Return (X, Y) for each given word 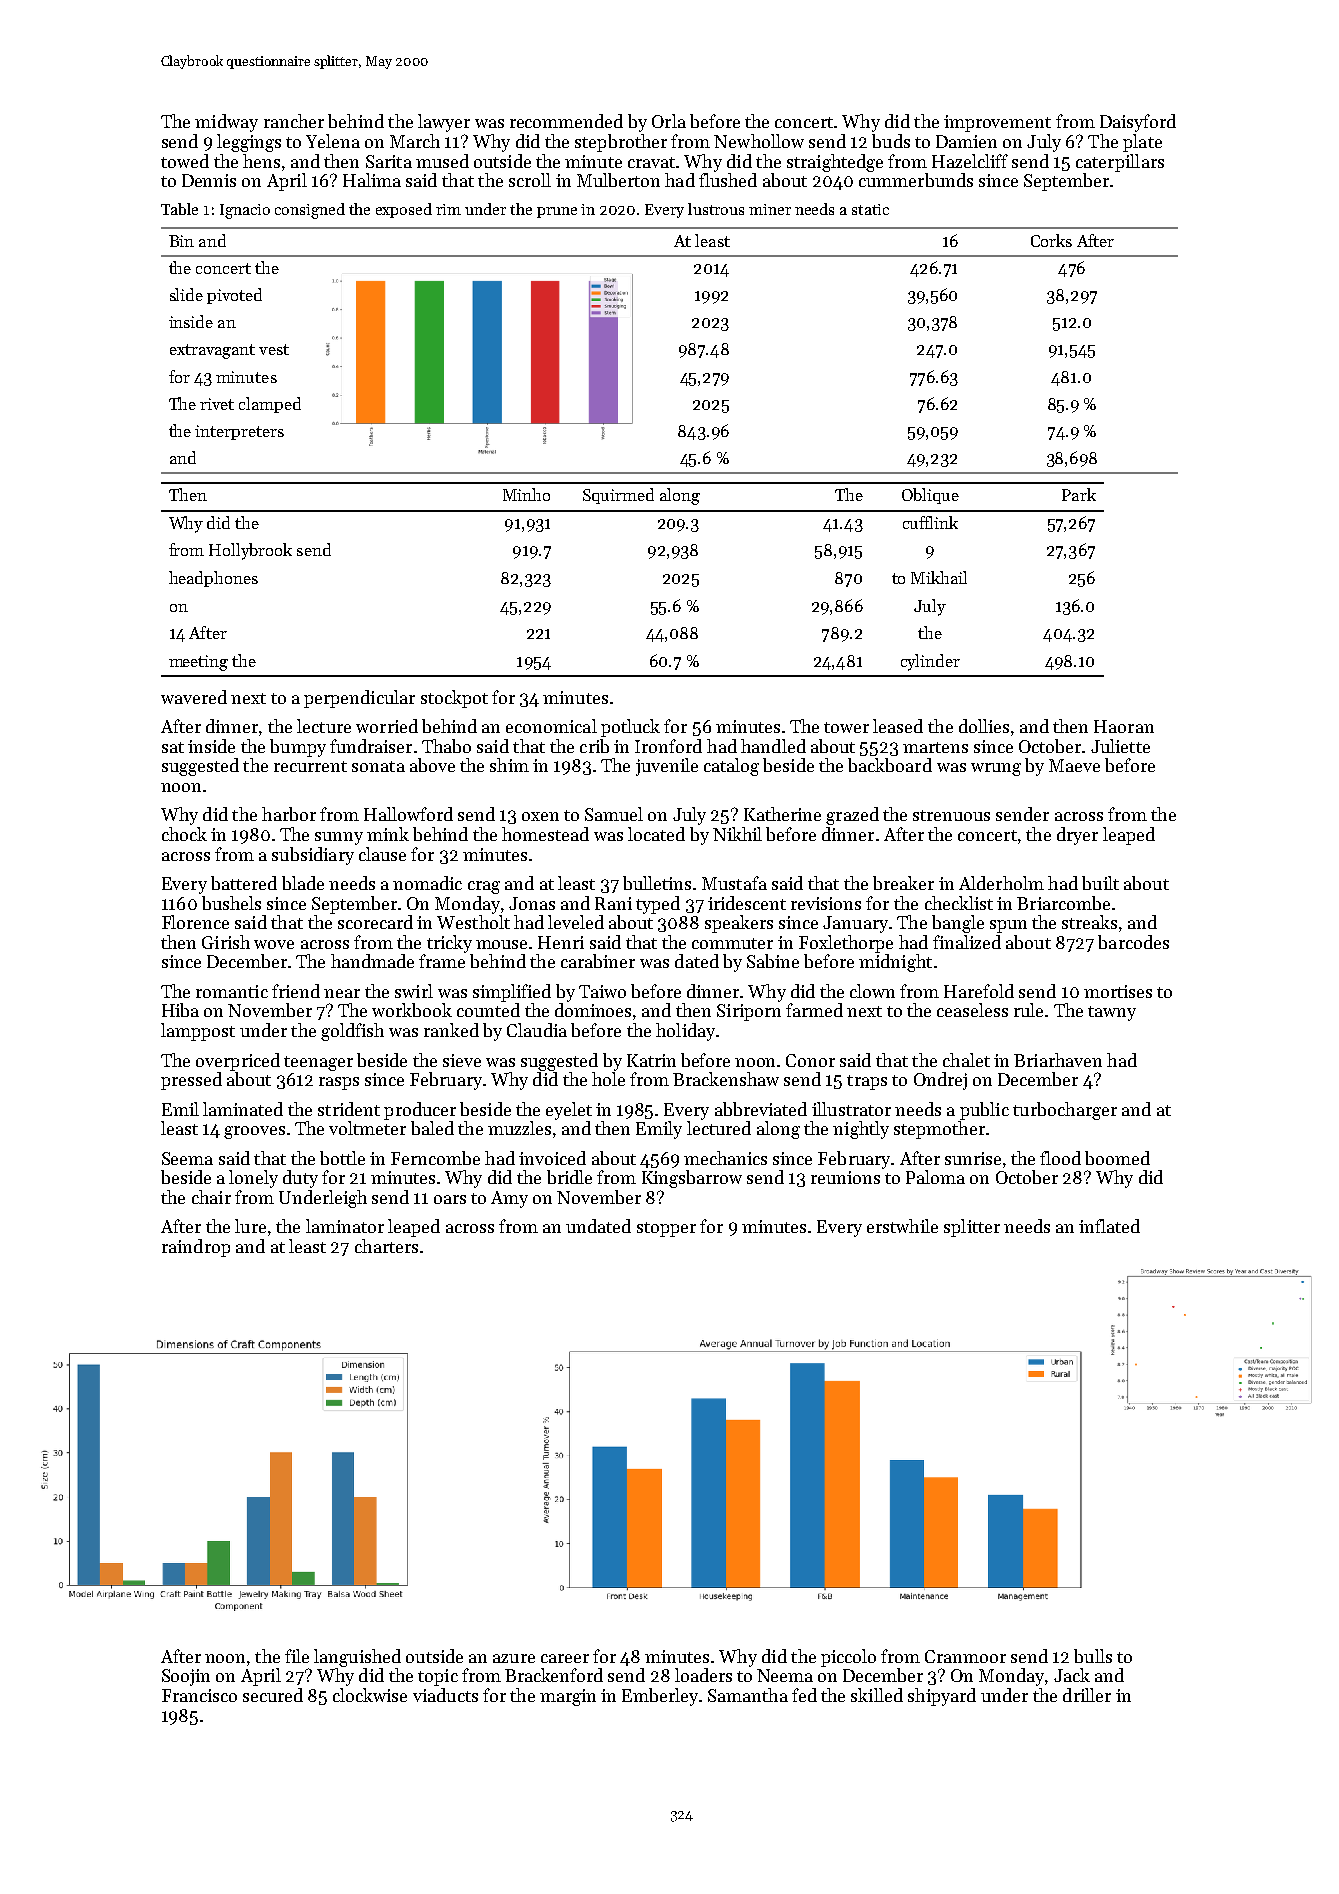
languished (357, 1658)
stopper (666, 1229)
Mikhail (939, 577)
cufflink (930, 522)
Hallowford (408, 814)
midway (226, 123)
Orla (669, 121)
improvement (997, 123)
